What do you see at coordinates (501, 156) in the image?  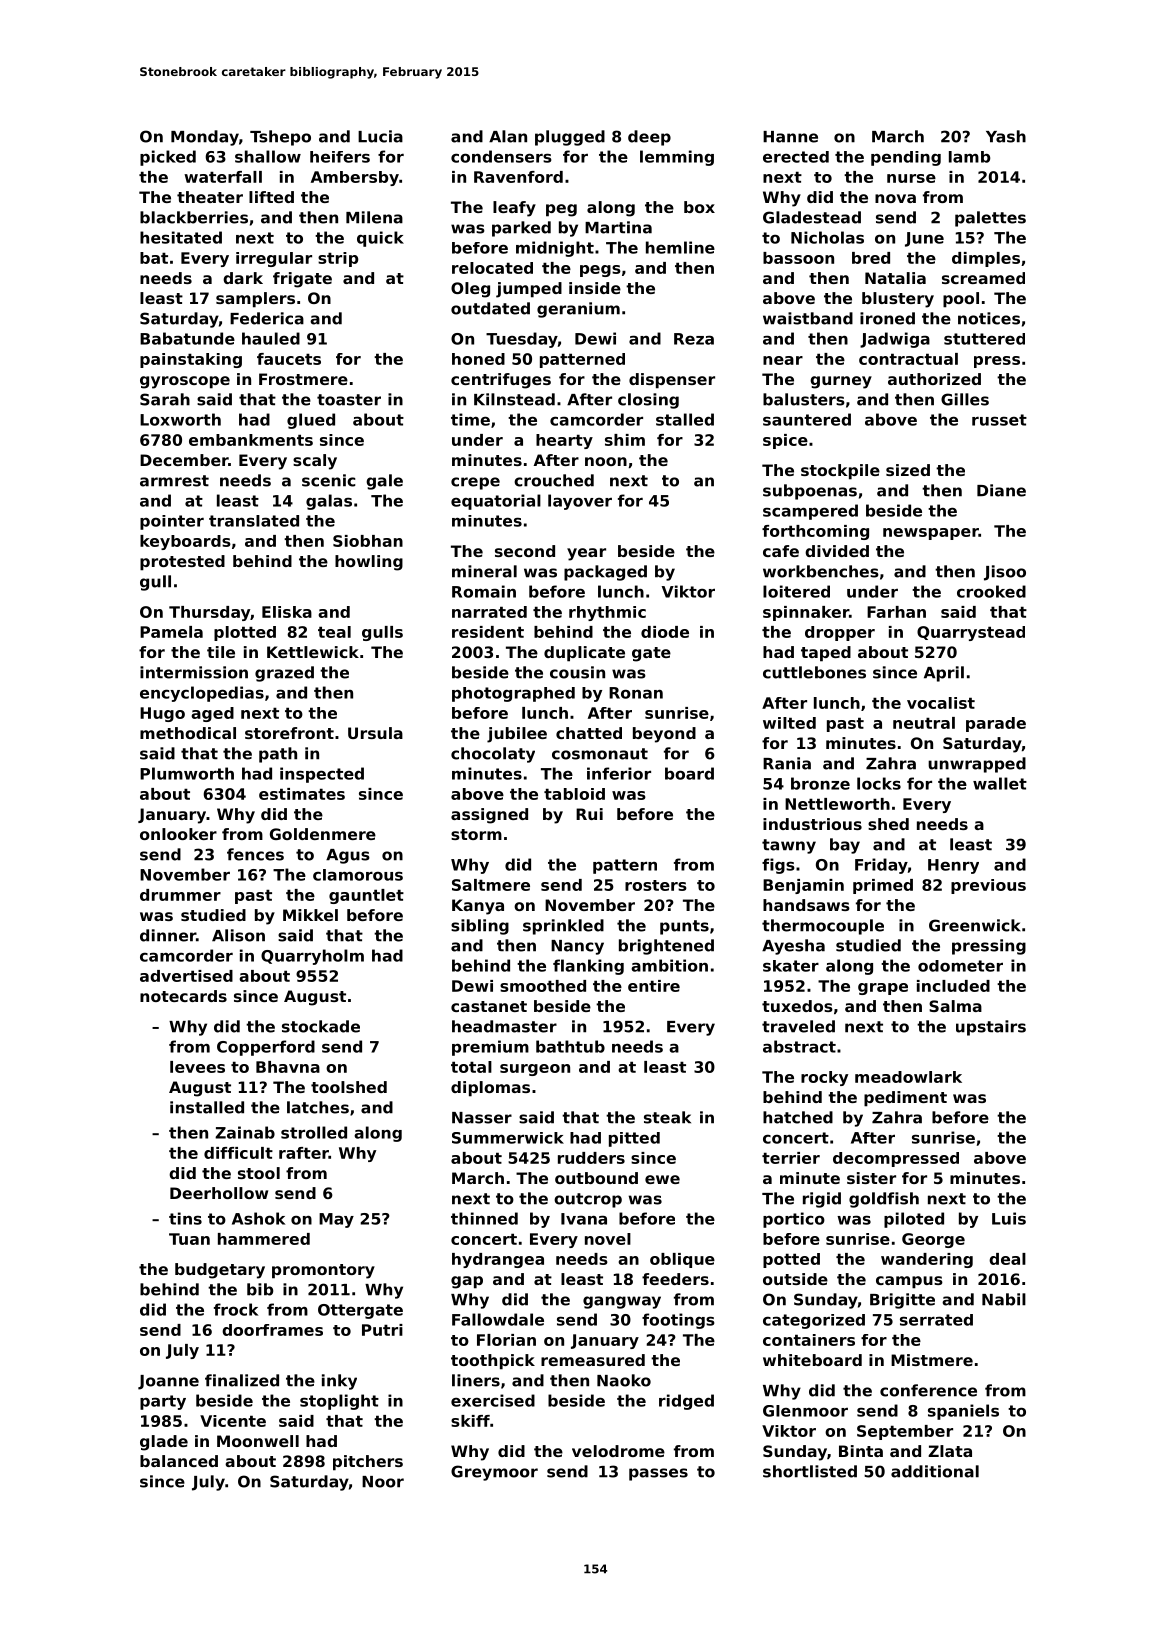 I see `condensers` at bounding box center [501, 156].
